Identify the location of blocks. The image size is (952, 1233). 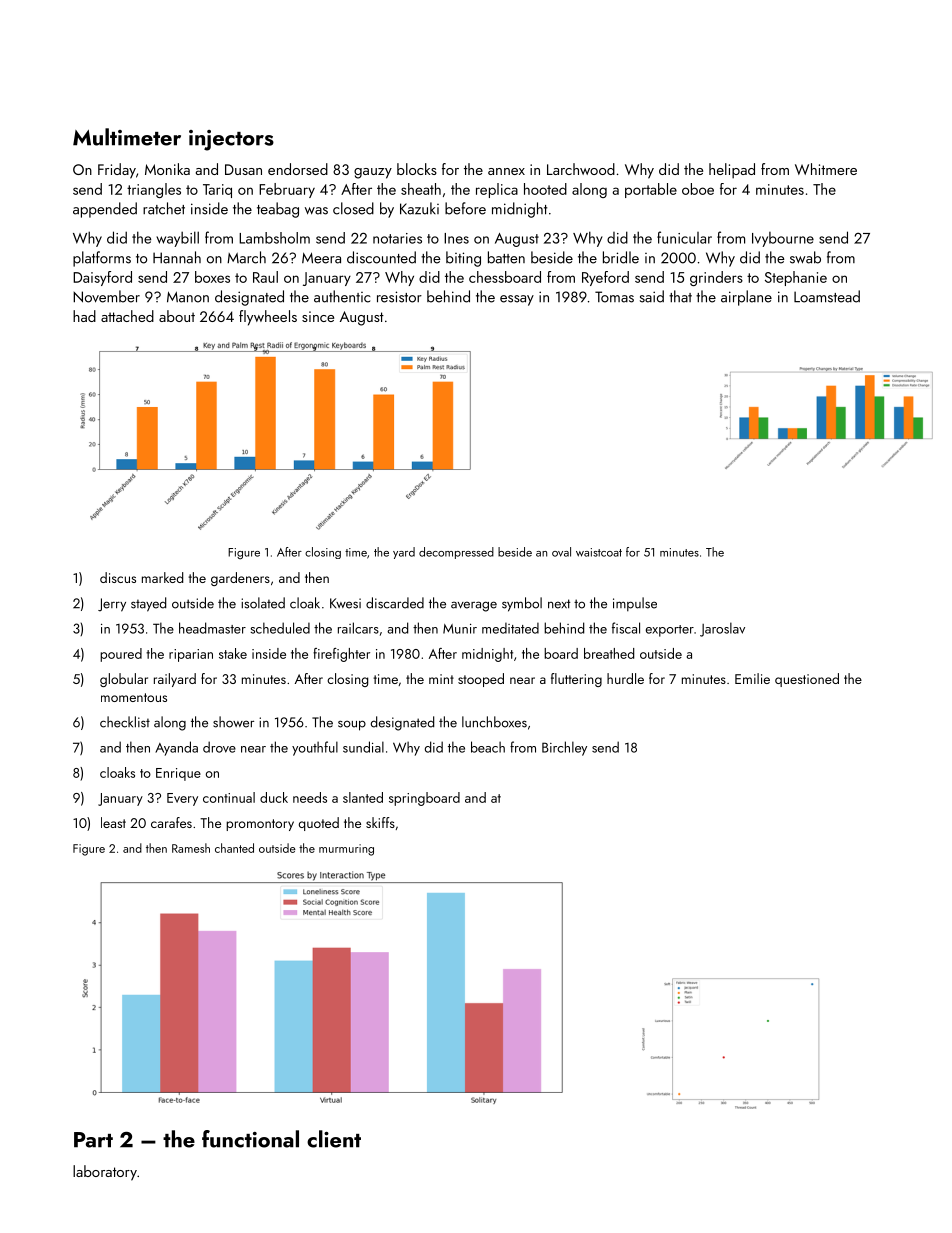
(417, 169).
